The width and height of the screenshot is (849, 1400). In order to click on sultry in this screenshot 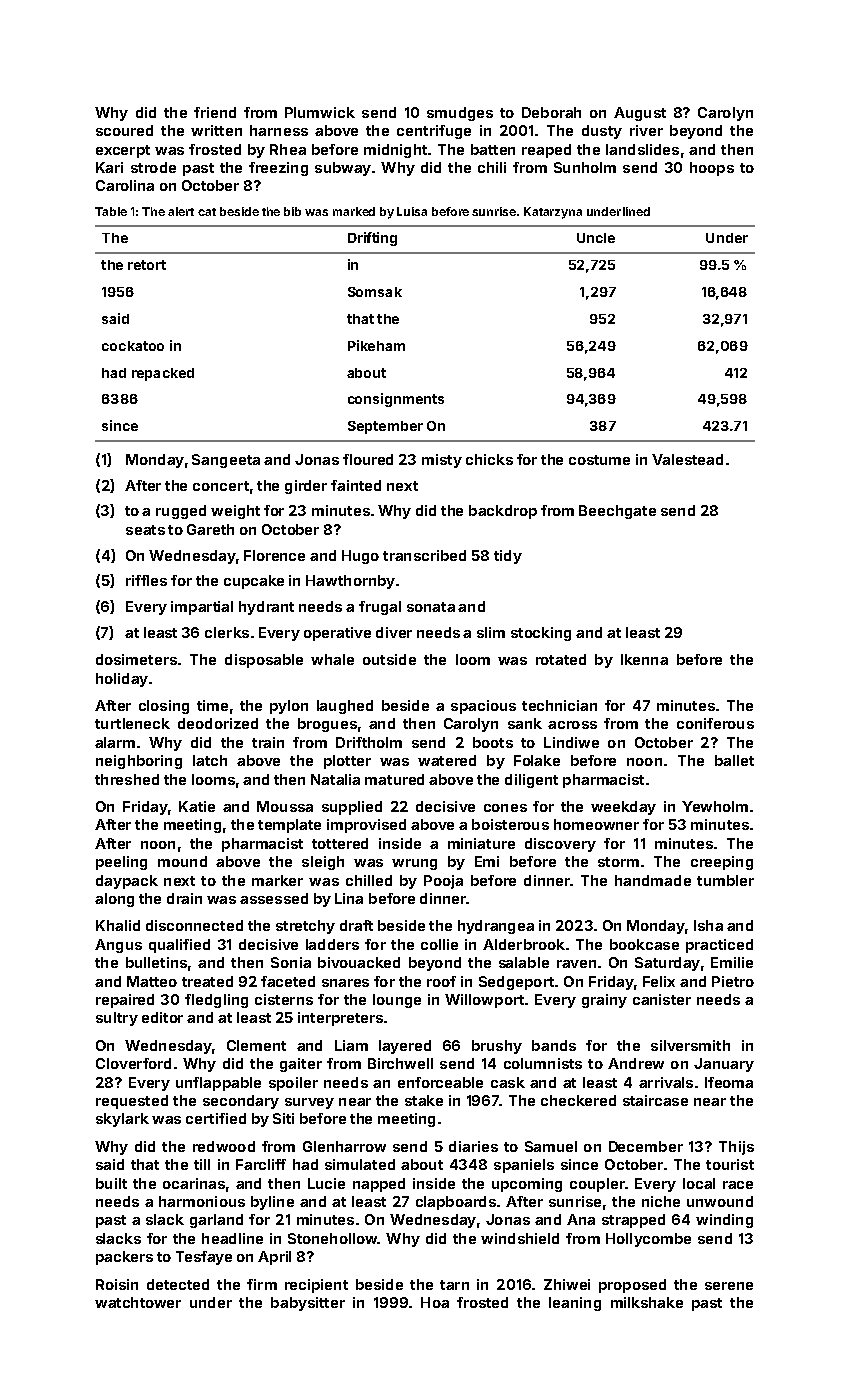, I will do `click(117, 1019)`.
